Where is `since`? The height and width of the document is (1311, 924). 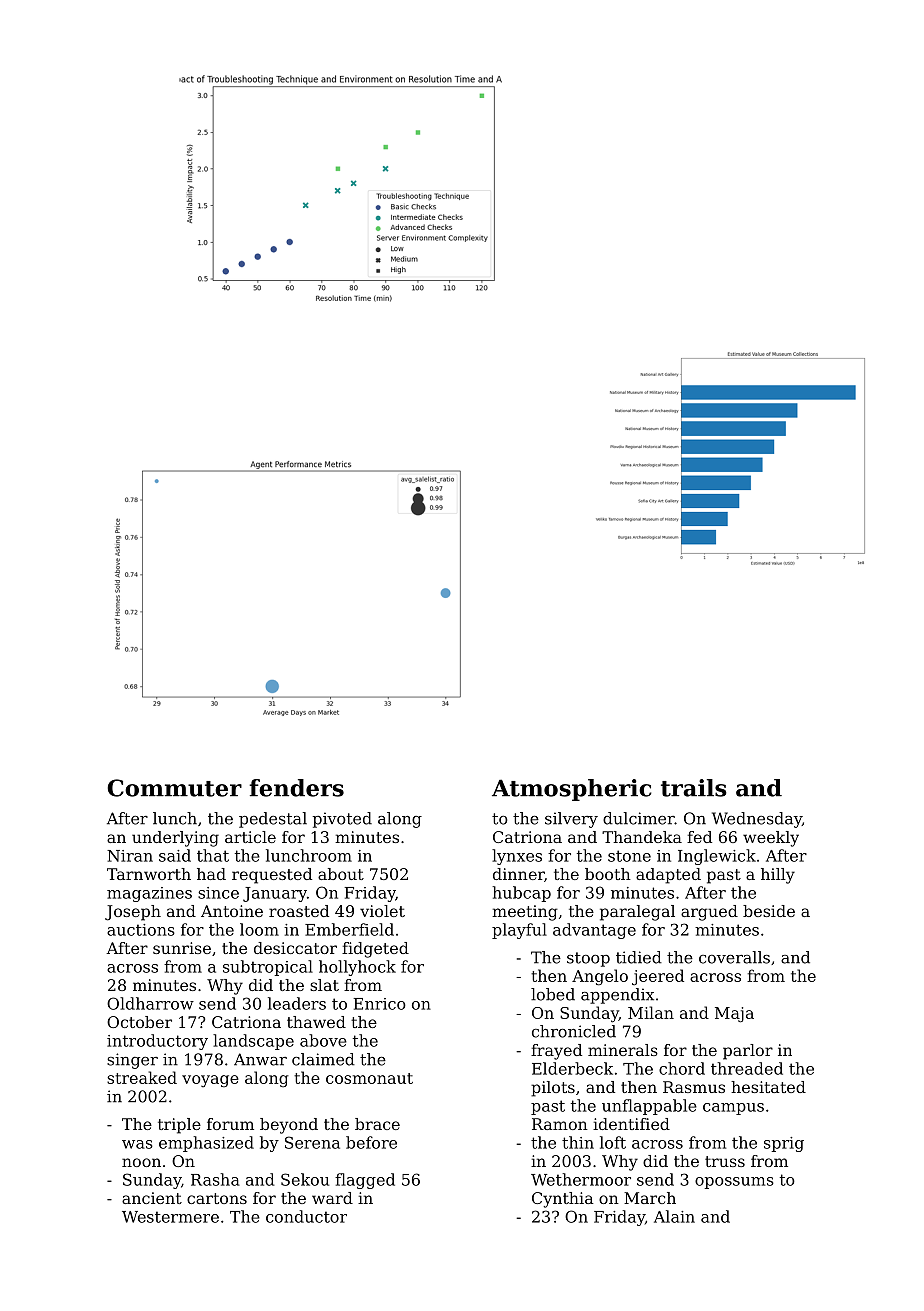
since is located at coordinates (218, 893).
